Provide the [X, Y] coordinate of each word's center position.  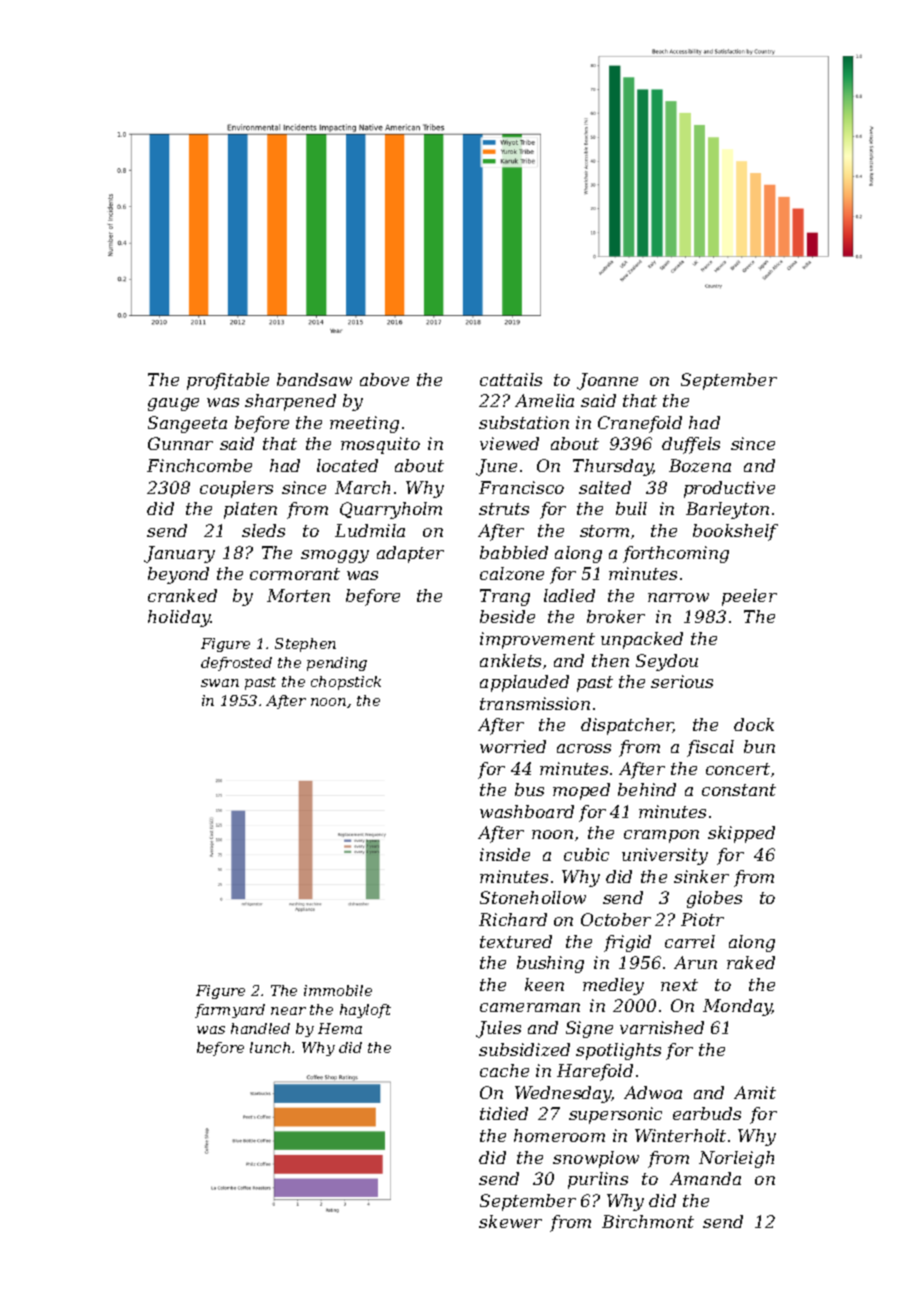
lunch [270, 1047]
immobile [338, 990]
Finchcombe [199, 465]
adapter [410, 554]
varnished [662, 1027]
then [610, 660]
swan [220, 683]
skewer [510, 1221]
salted [605, 487]
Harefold [595, 1072]
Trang [505, 597]
